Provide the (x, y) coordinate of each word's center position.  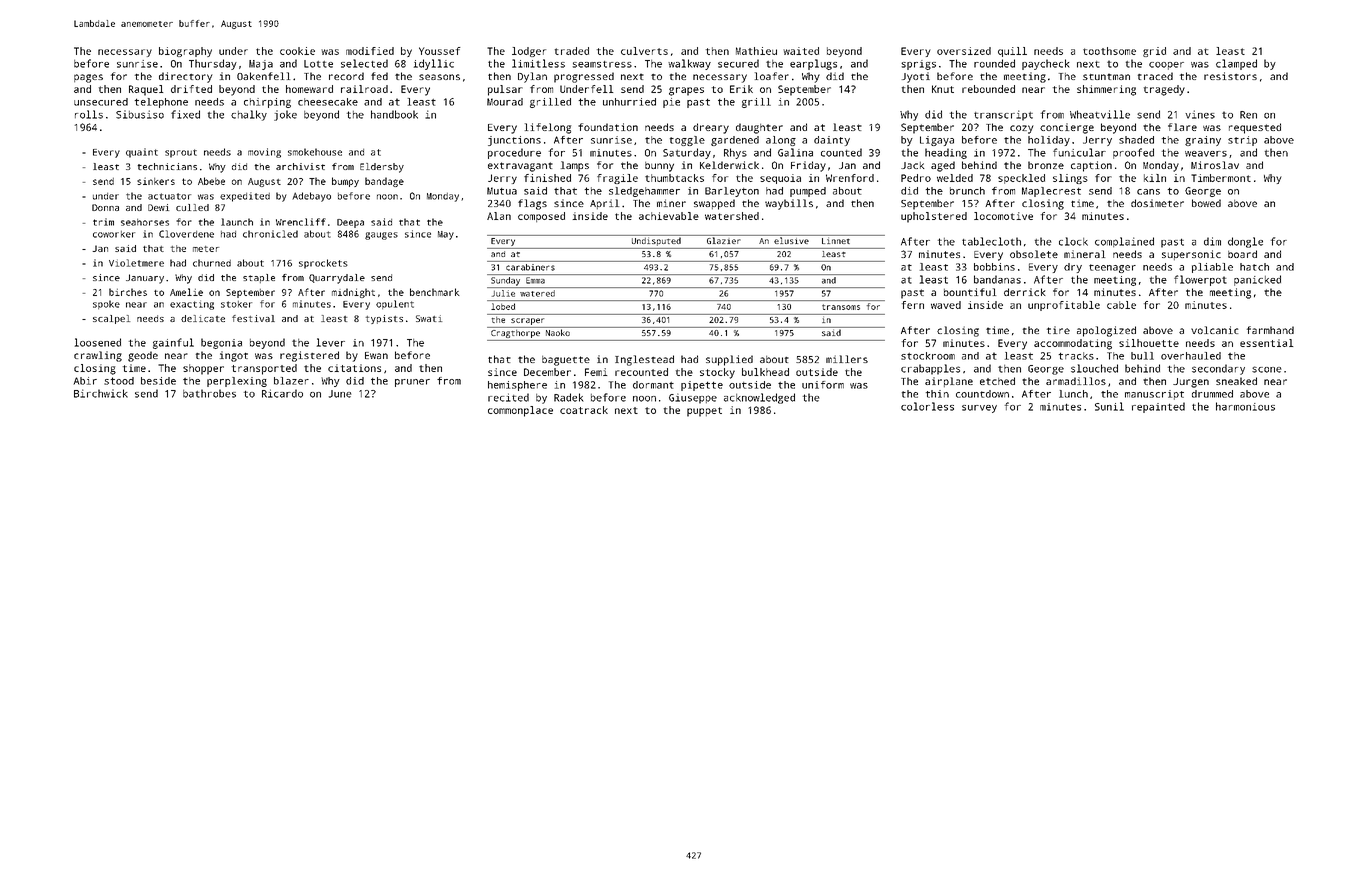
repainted (1158, 407)
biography (185, 52)
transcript (1003, 115)
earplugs (813, 64)
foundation (608, 127)
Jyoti (916, 77)
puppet (704, 412)
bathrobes (209, 393)
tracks (1076, 356)
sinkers (156, 181)
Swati (429, 318)
